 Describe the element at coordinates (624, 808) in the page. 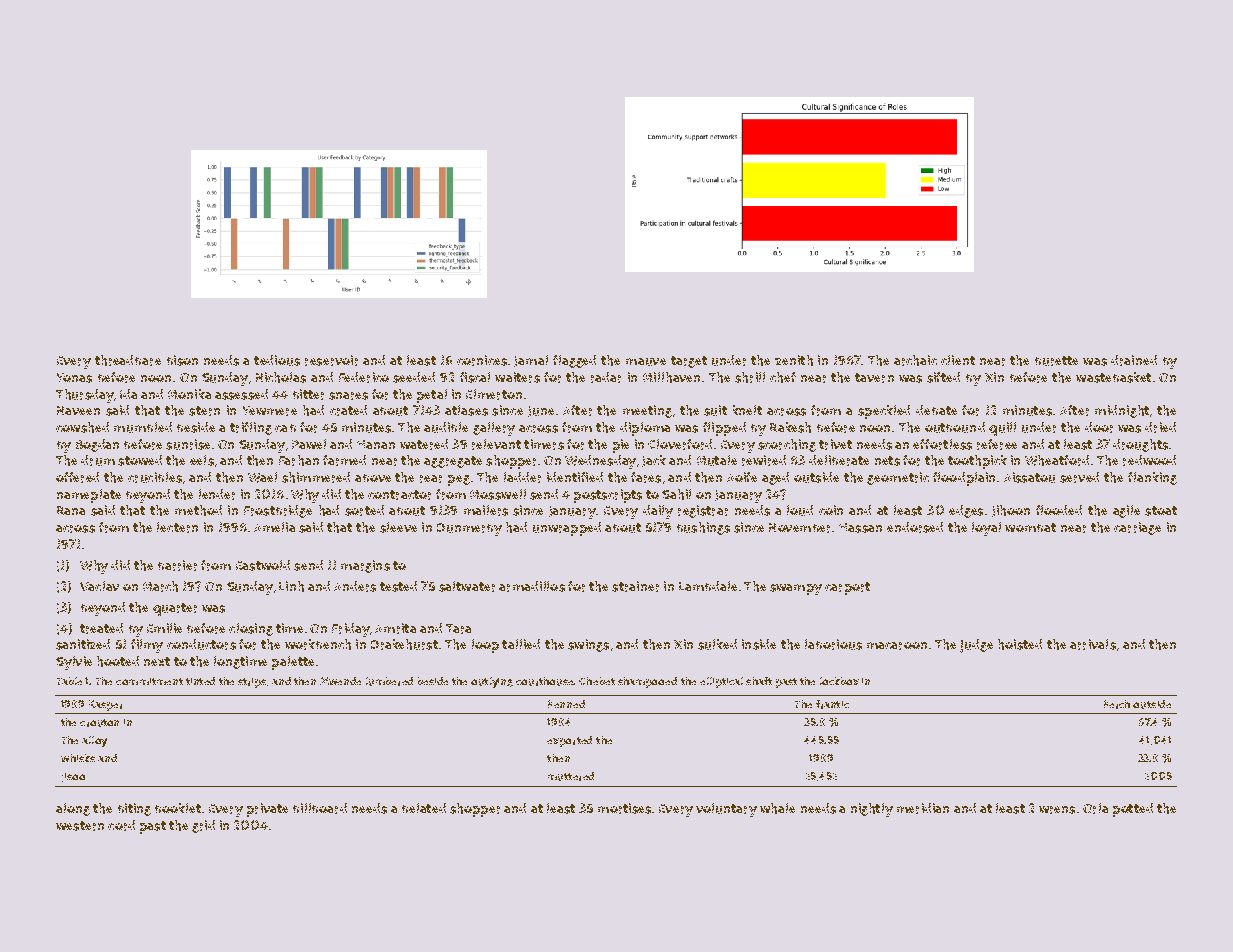

I see `mortises` at that location.
